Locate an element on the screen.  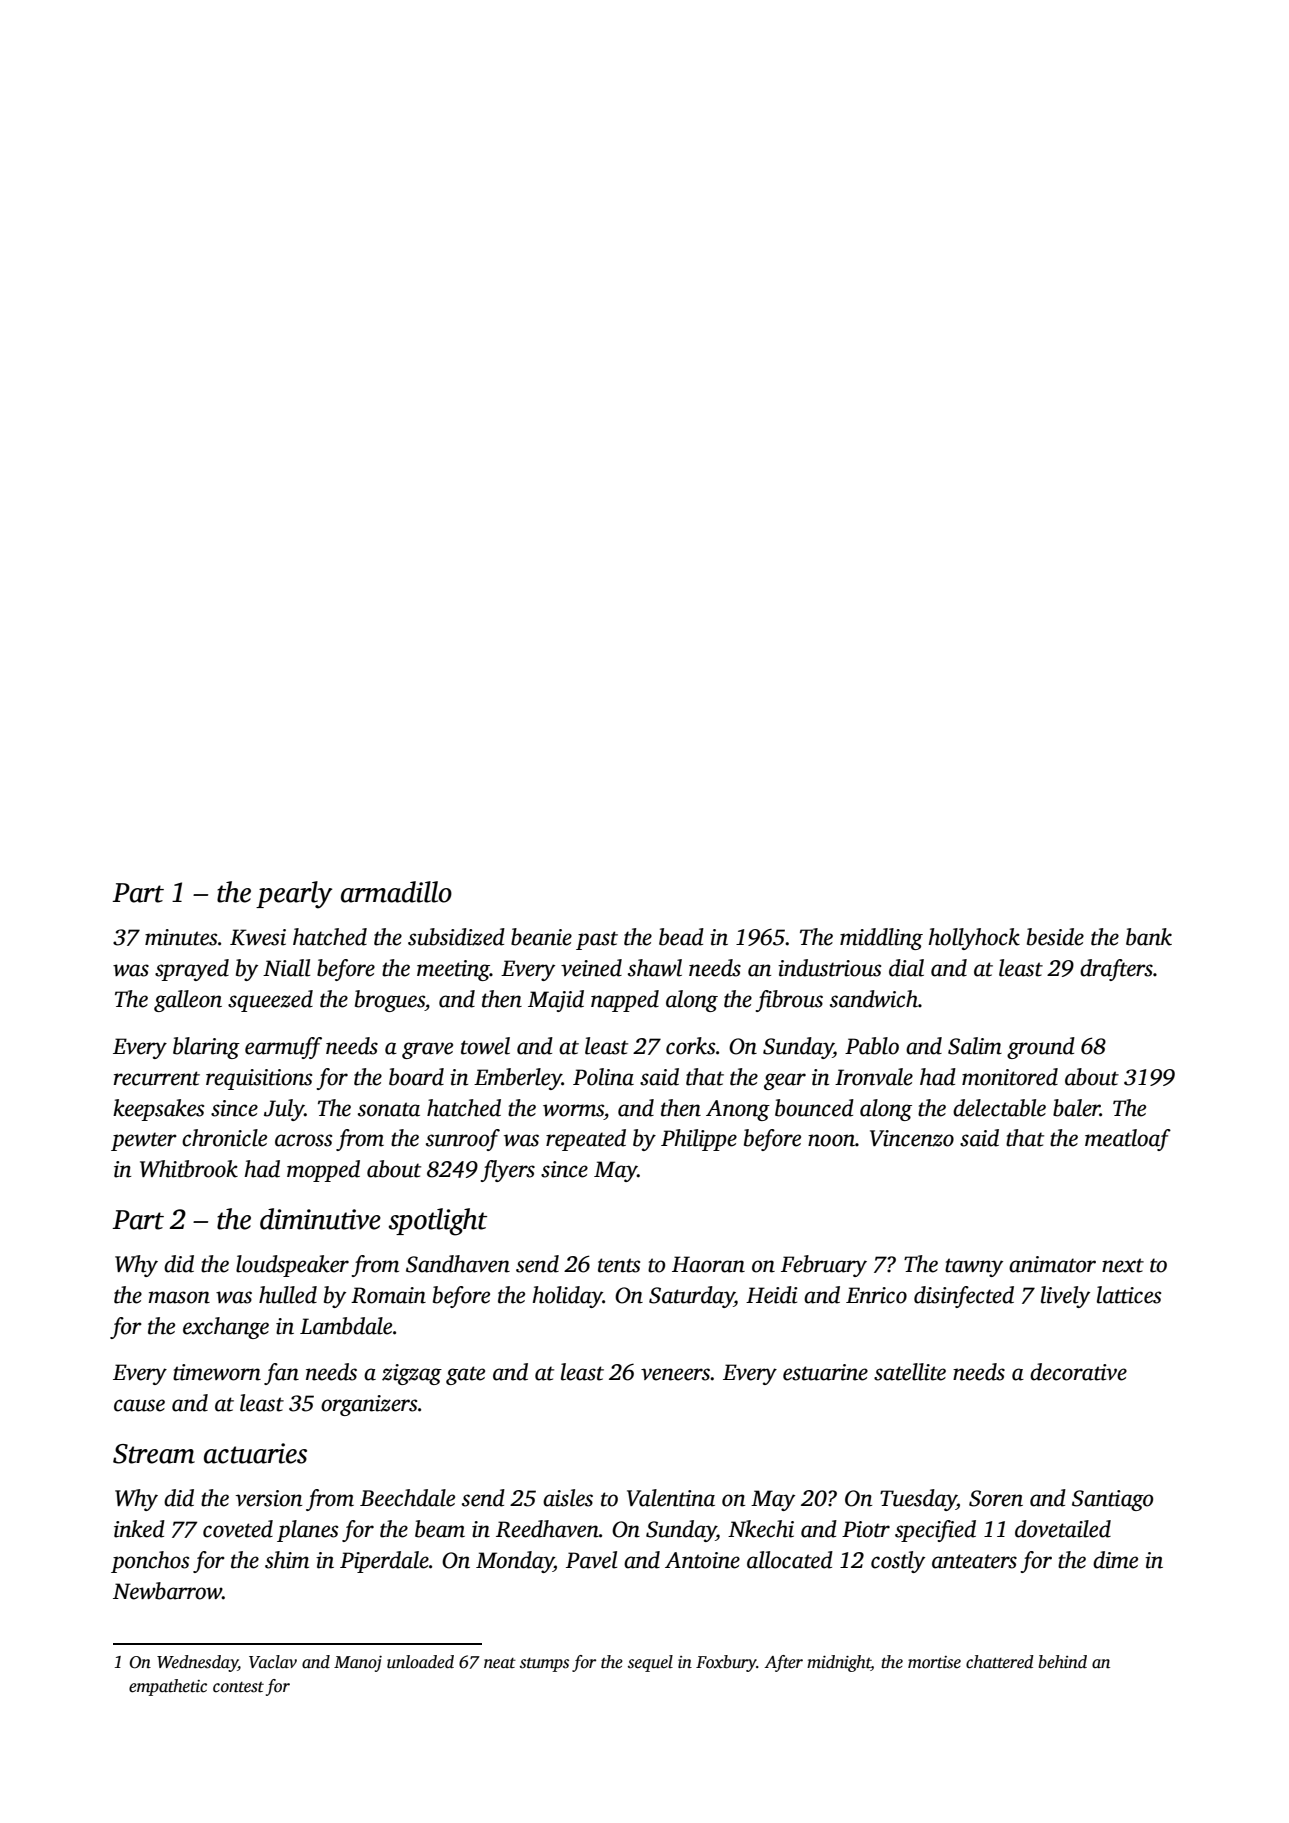
Anong is located at coordinates (738, 1110).
